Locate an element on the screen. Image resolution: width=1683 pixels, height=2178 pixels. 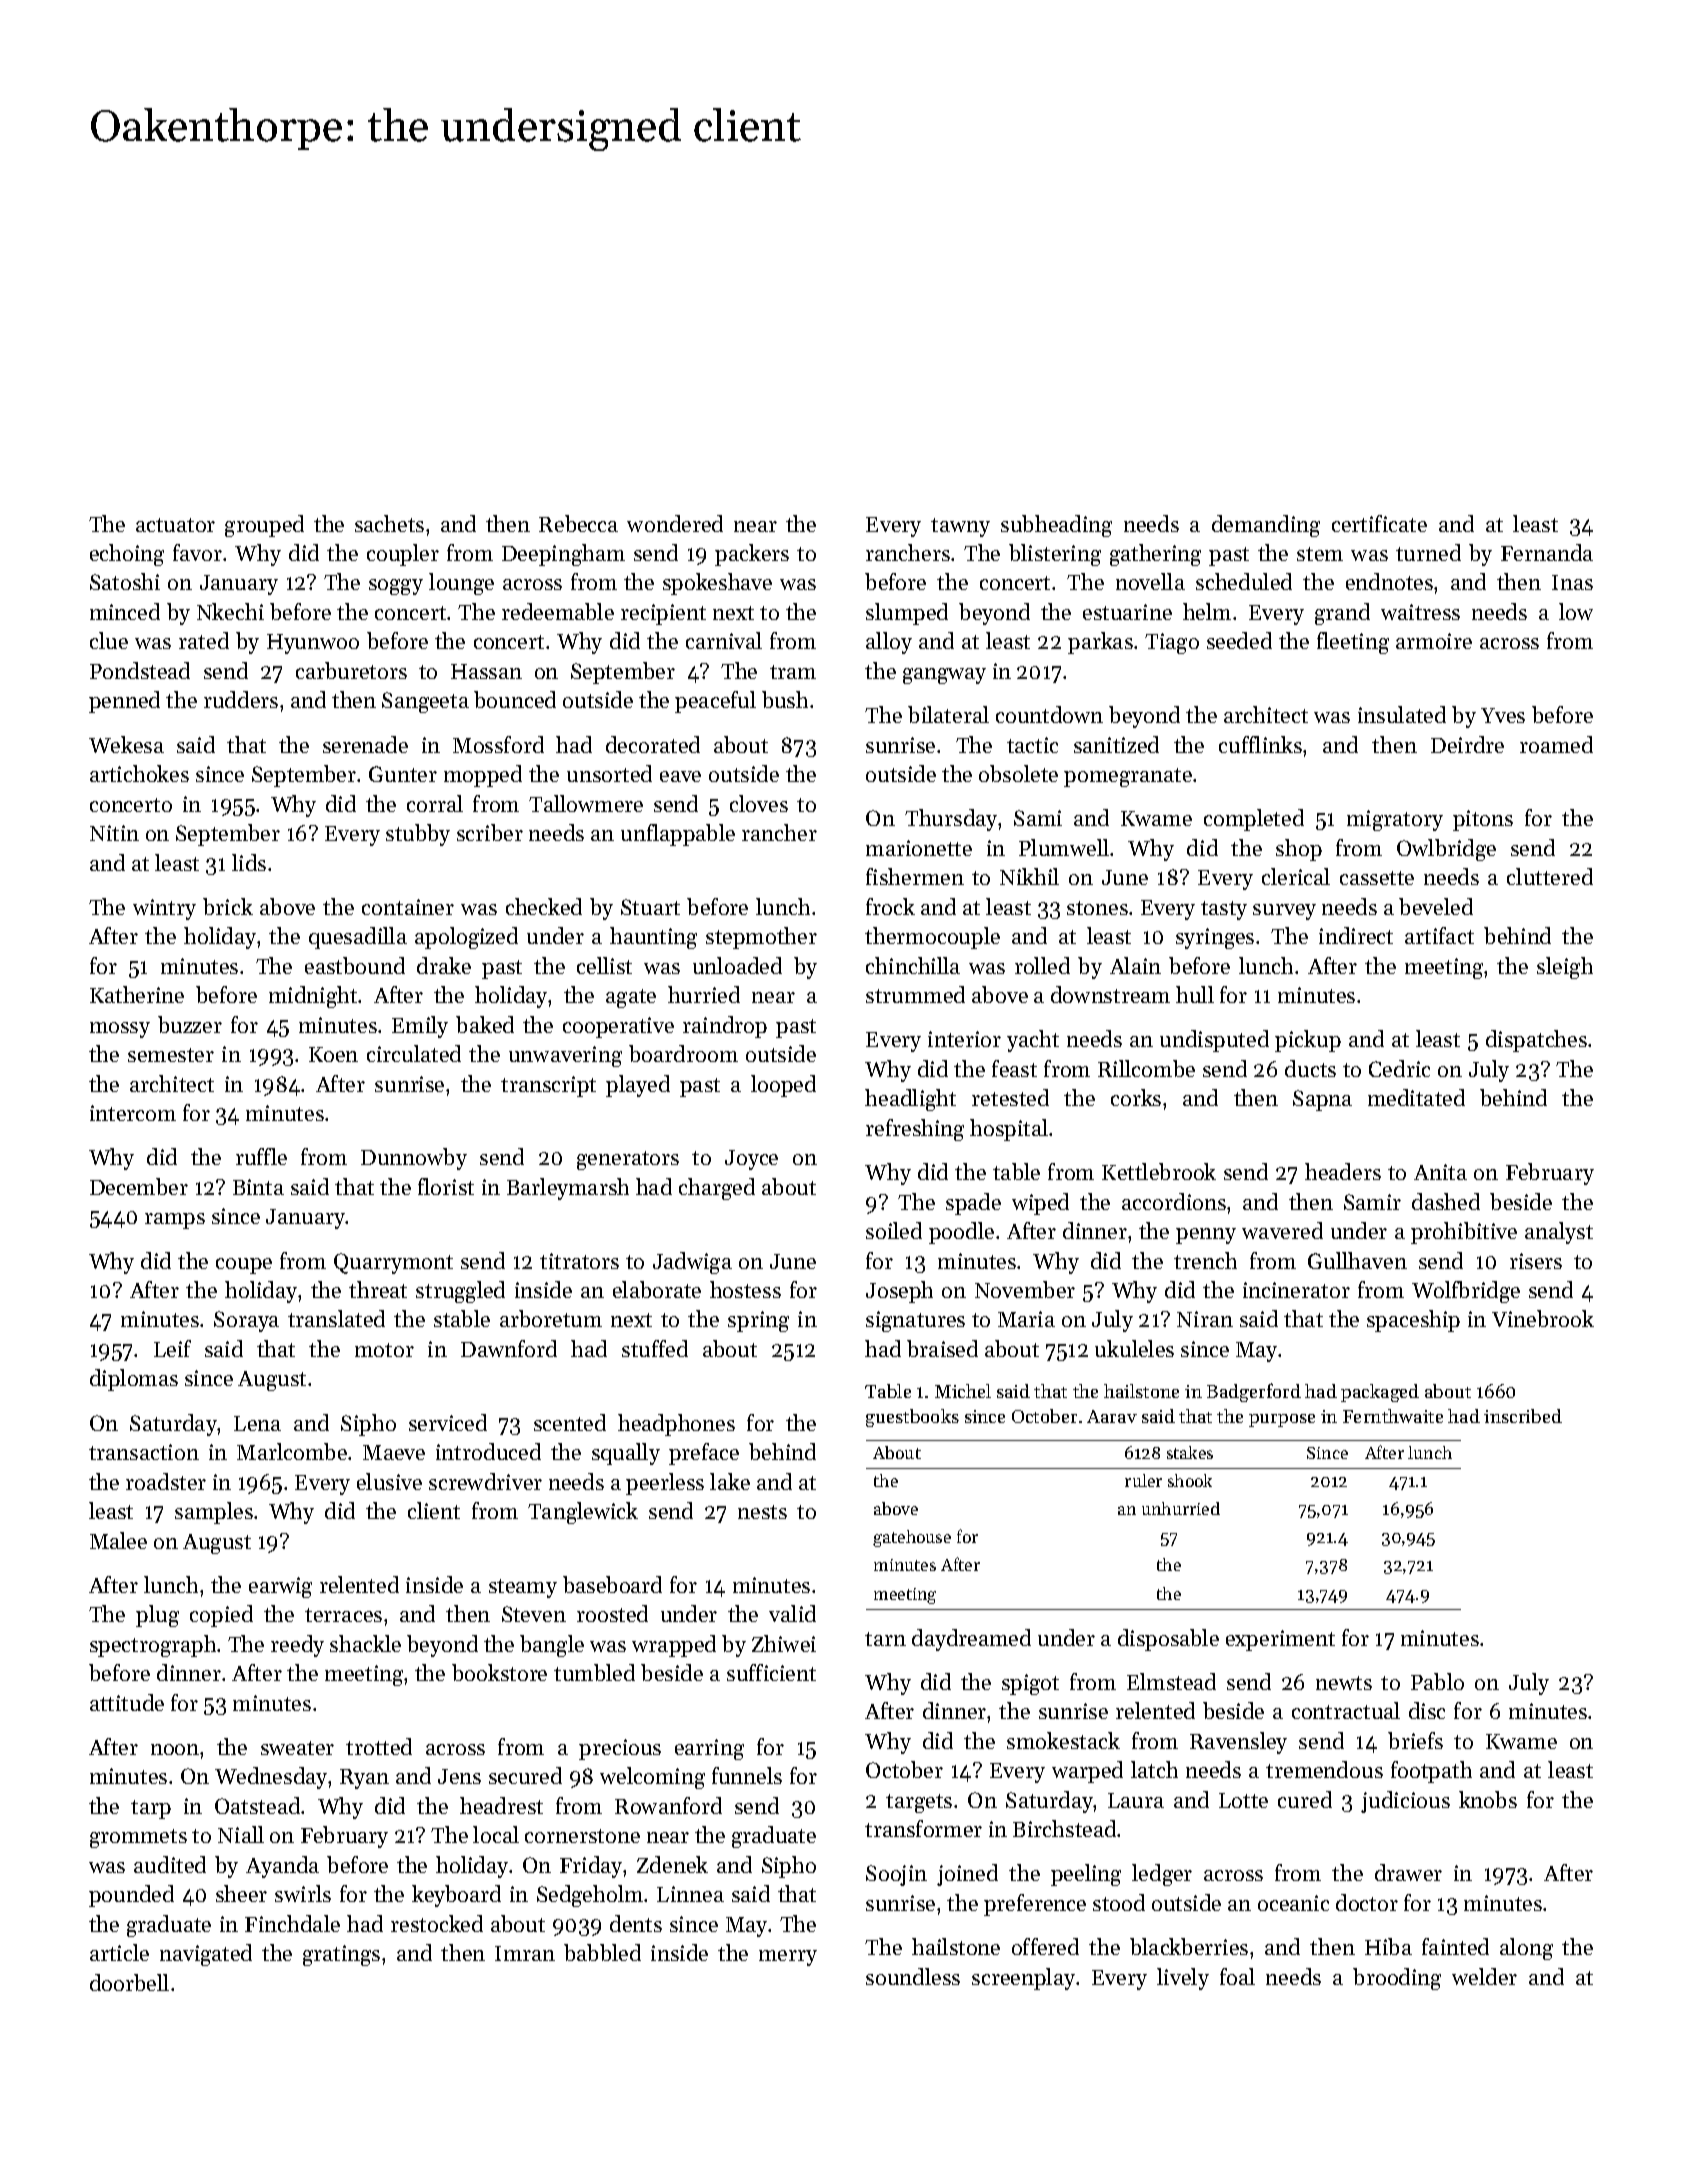
pickup is located at coordinates (1308, 1041).
